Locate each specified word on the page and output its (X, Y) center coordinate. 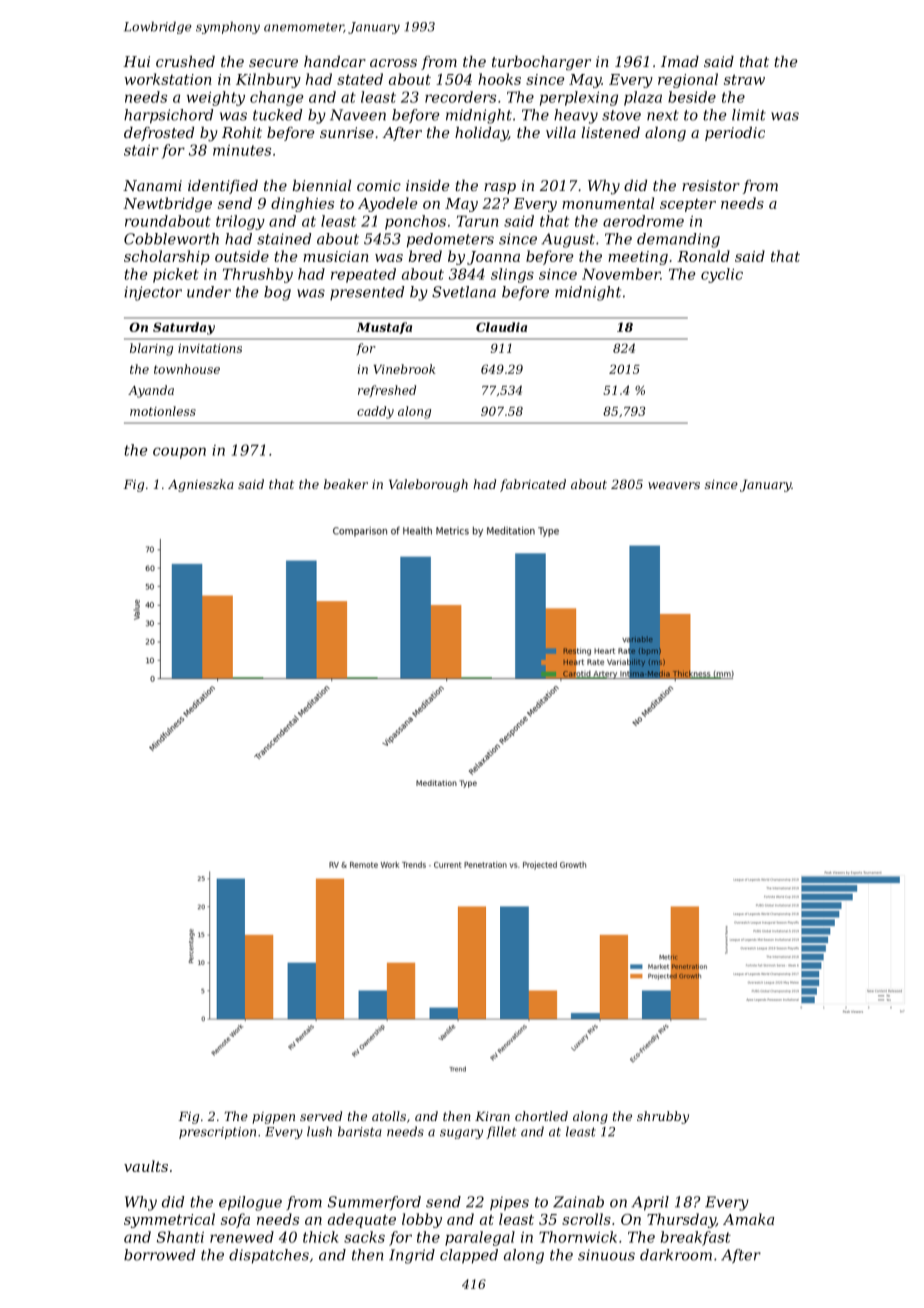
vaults (146, 1166)
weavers (674, 485)
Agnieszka (201, 485)
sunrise (347, 132)
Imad (680, 61)
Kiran (492, 1116)
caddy (375, 412)
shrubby (663, 1117)
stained (284, 239)
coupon (179, 453)
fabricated (533, 485)
